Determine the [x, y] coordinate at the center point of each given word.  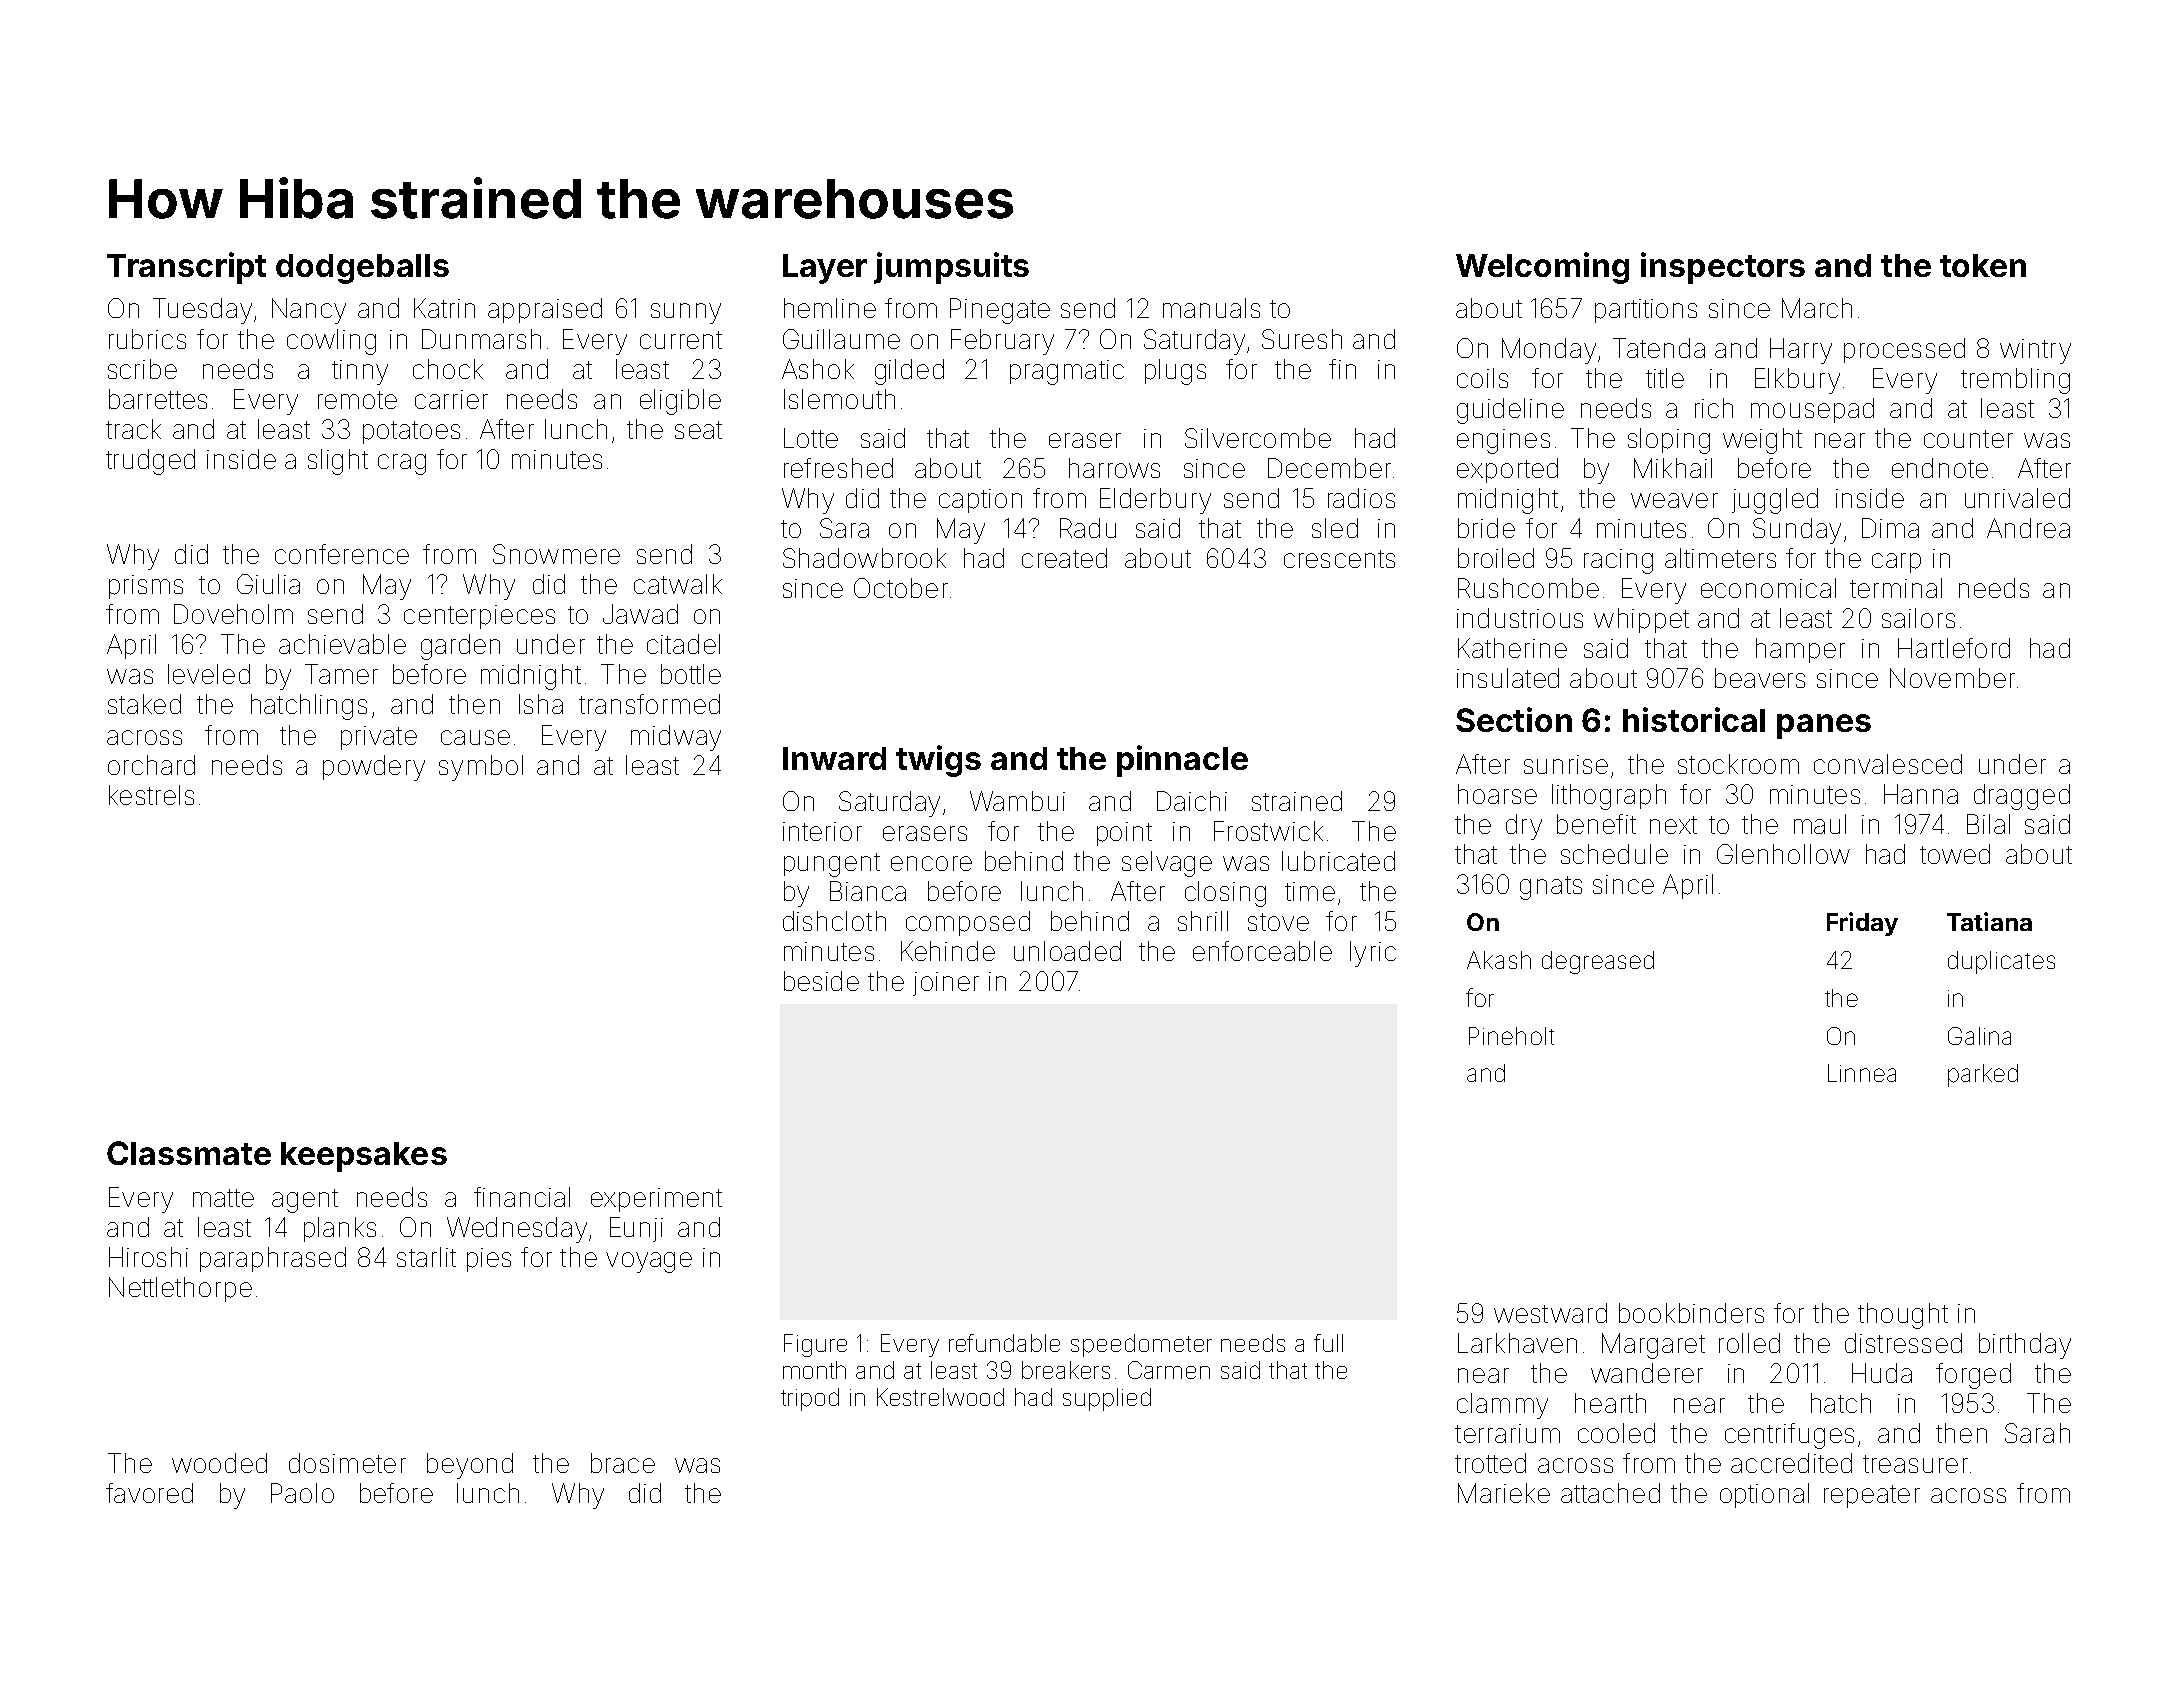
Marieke [1504, 1493]
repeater [1872, 1496]
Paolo [302, 1493]
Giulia [268, 584]
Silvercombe [1258, 438]
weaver [1674, 500]
